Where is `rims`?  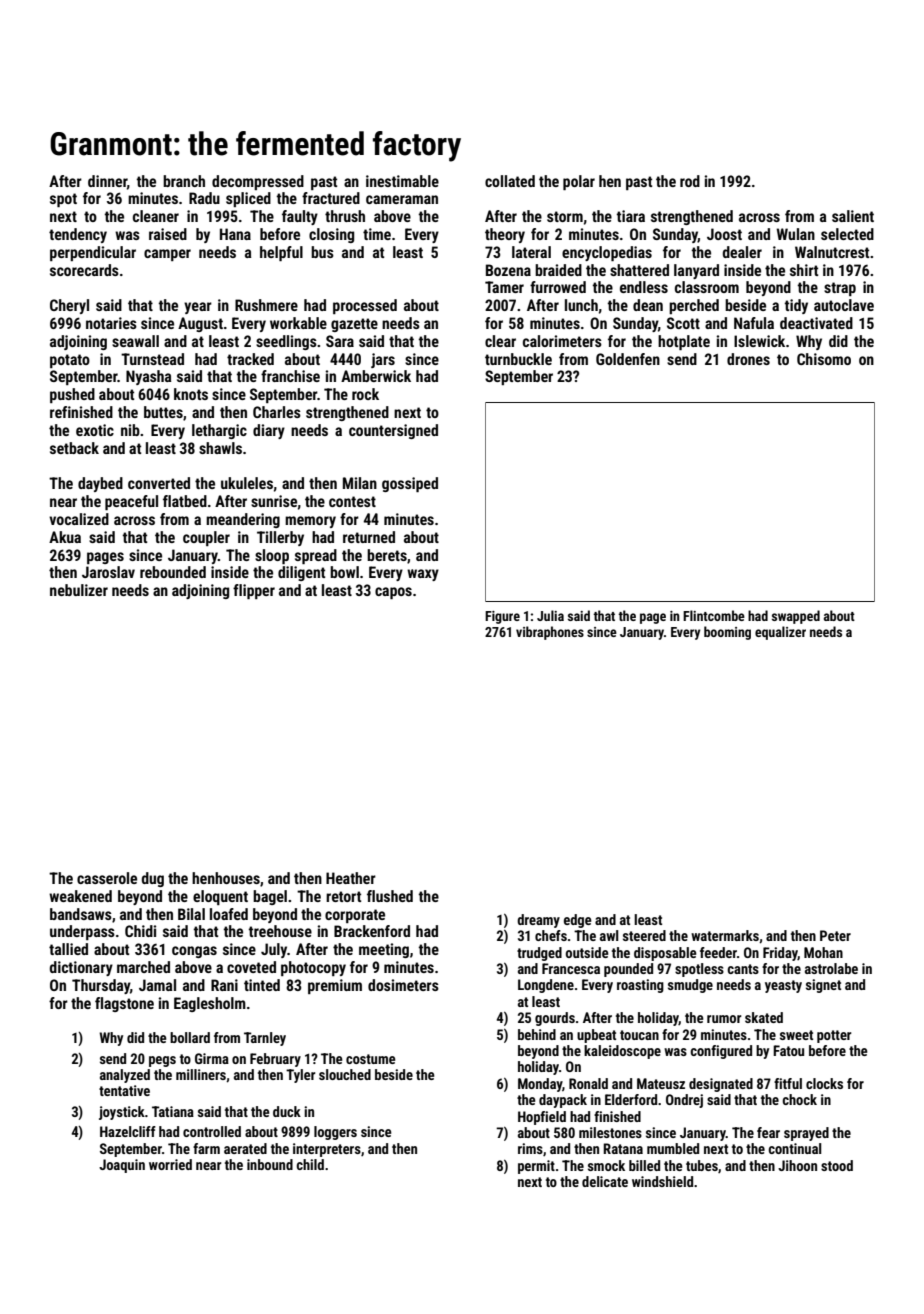 rims is located at coordinates (530, 1148).
